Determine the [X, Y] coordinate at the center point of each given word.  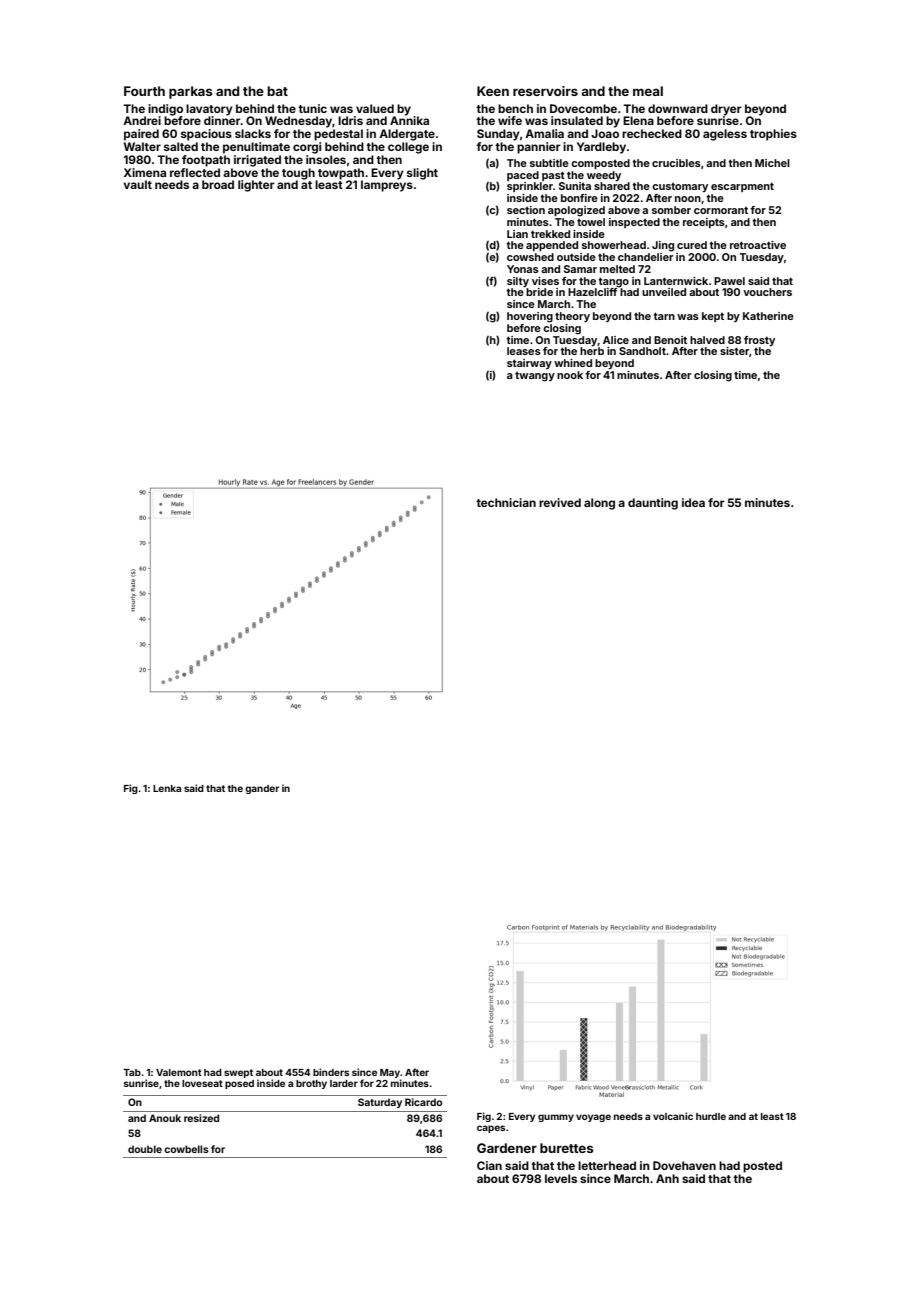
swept [238, 1073]
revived [560, 502]
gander [262, 789]
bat [277, 91]
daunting [653, 504]
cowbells [186, 1149]
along [599, 504]
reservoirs [545, 91]
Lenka [167, 788]
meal [648, 91]
